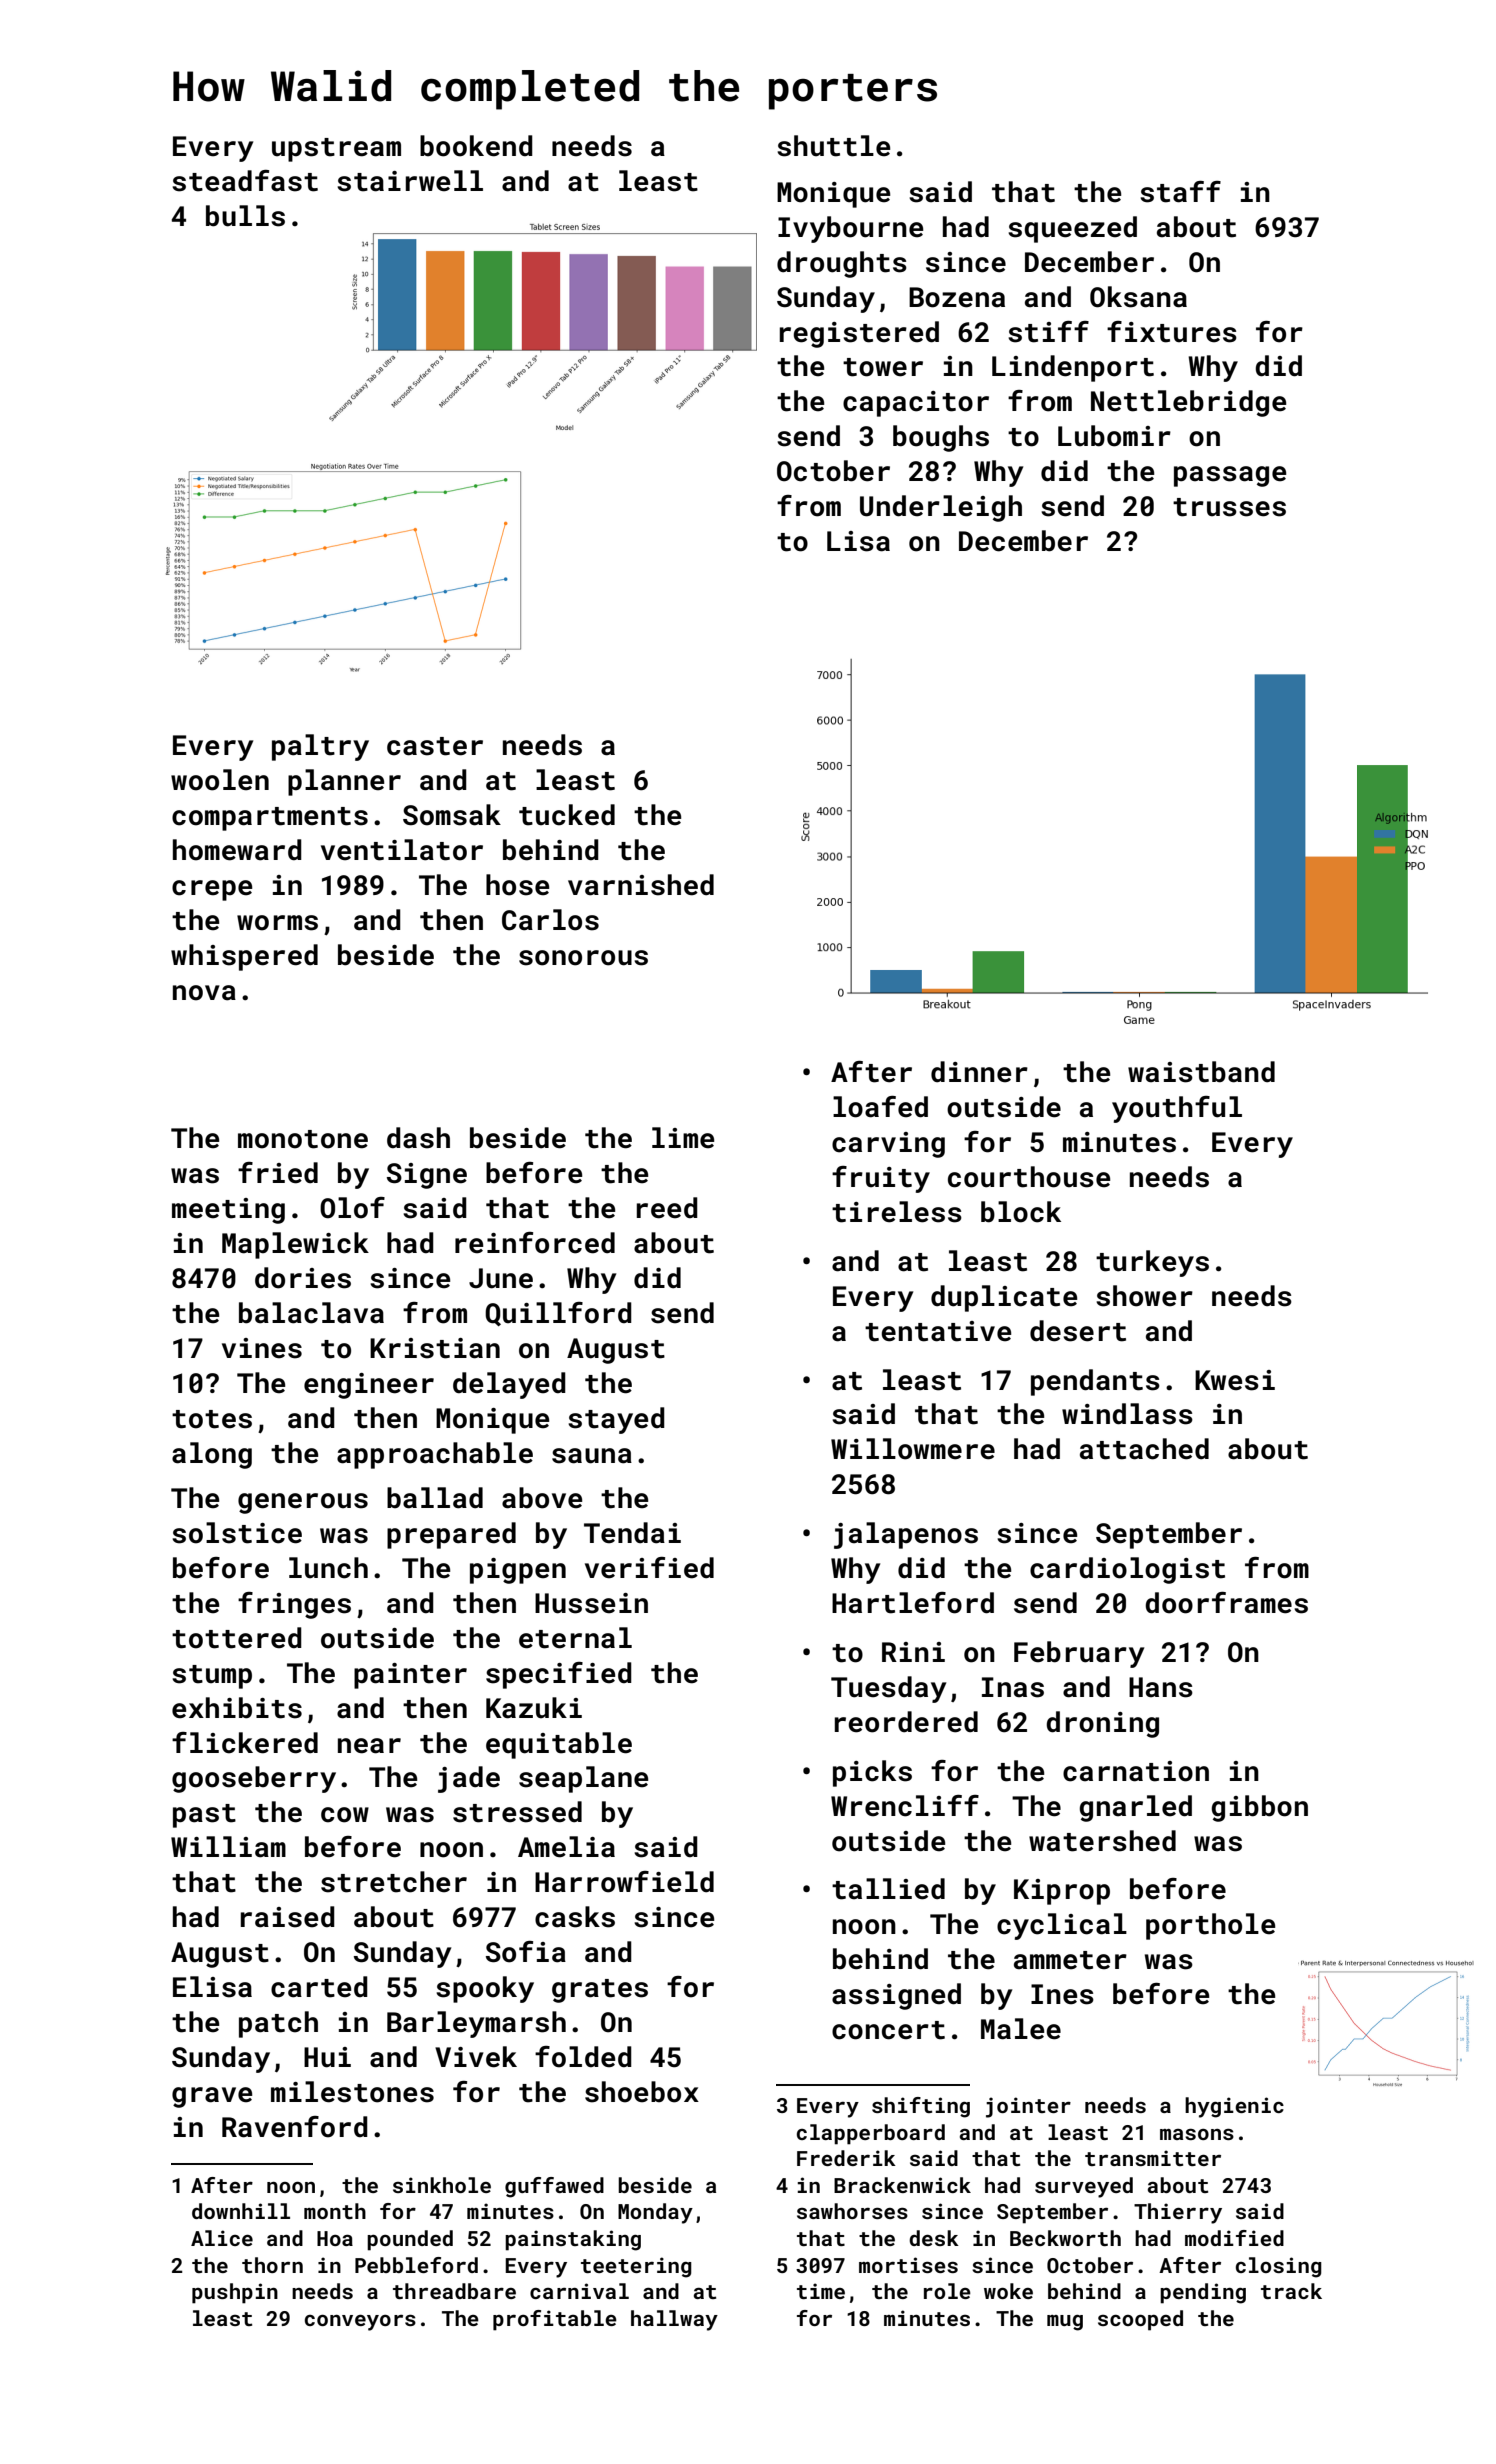 This page has height=2464, width=1496. I want to click on Frederik, so click(846, 2158).
